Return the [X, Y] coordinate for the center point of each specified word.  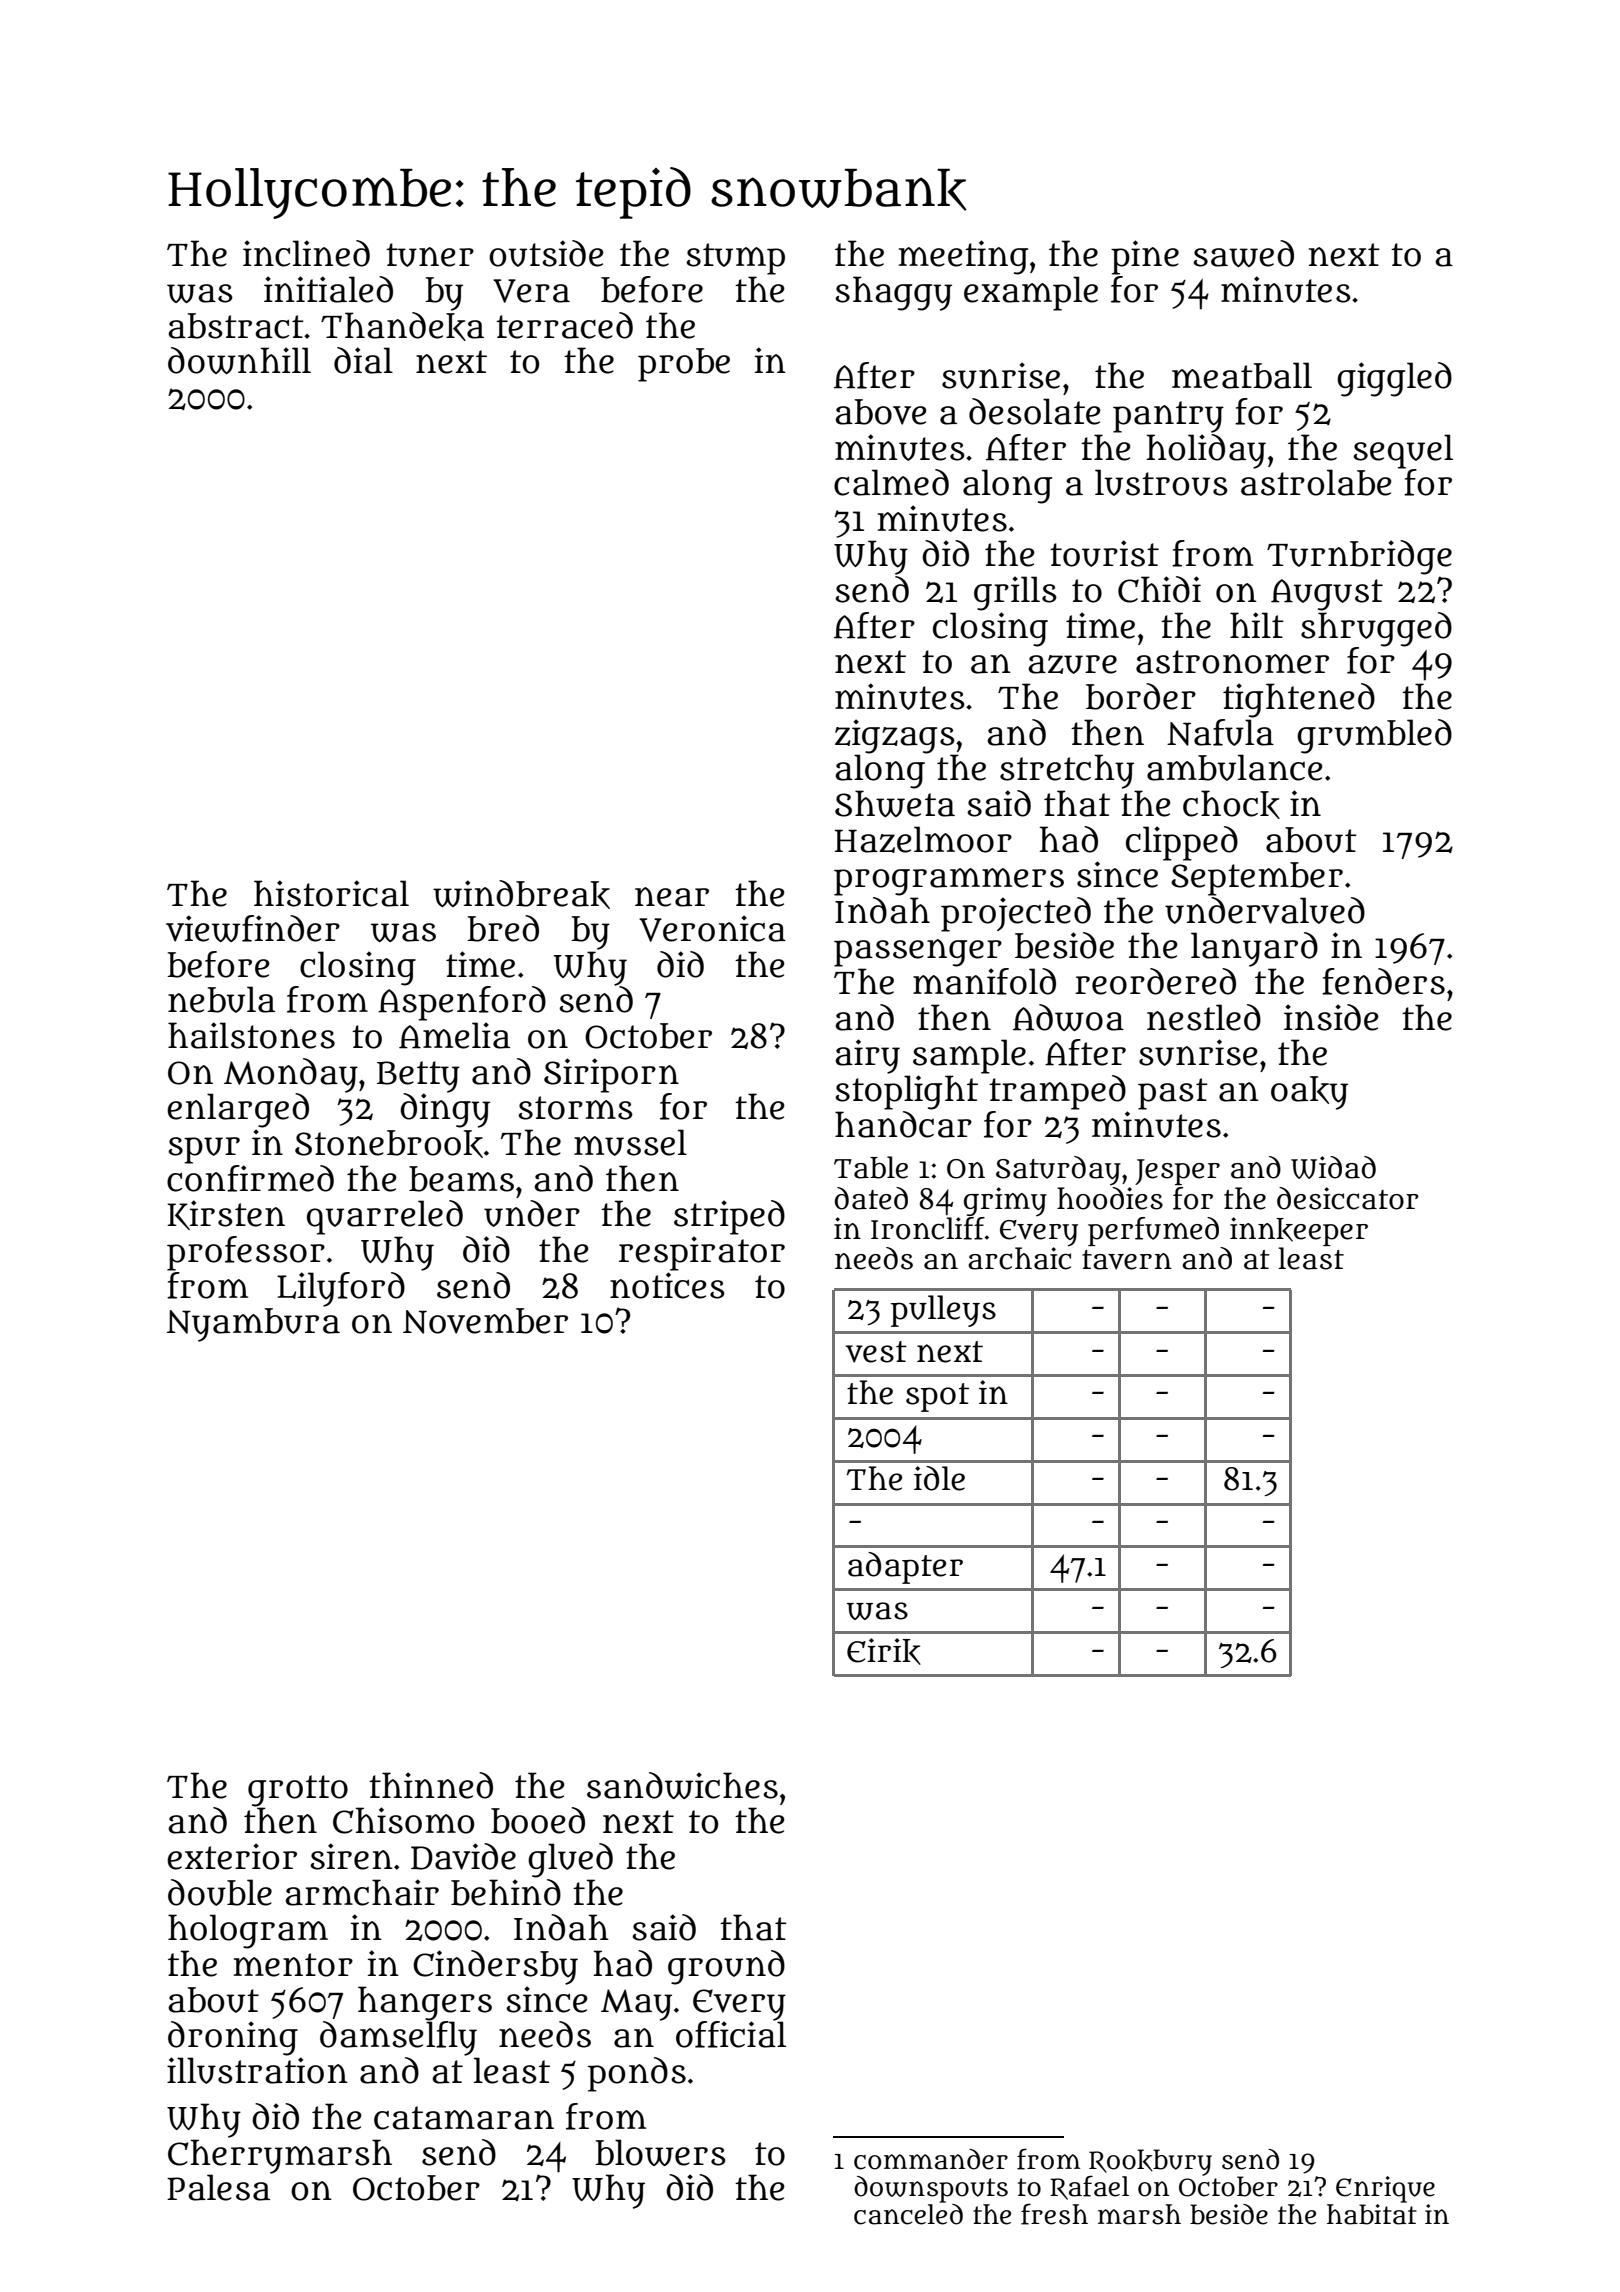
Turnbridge [1359, 557]
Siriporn [611, 1075]
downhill [239, 360]
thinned [431, 1785]
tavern [1127, 1260]
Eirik [884, 1651]
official [731, 2034]
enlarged [238, 1110]
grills [1015, 593]
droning [233, 2038]
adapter [905, 1568]
